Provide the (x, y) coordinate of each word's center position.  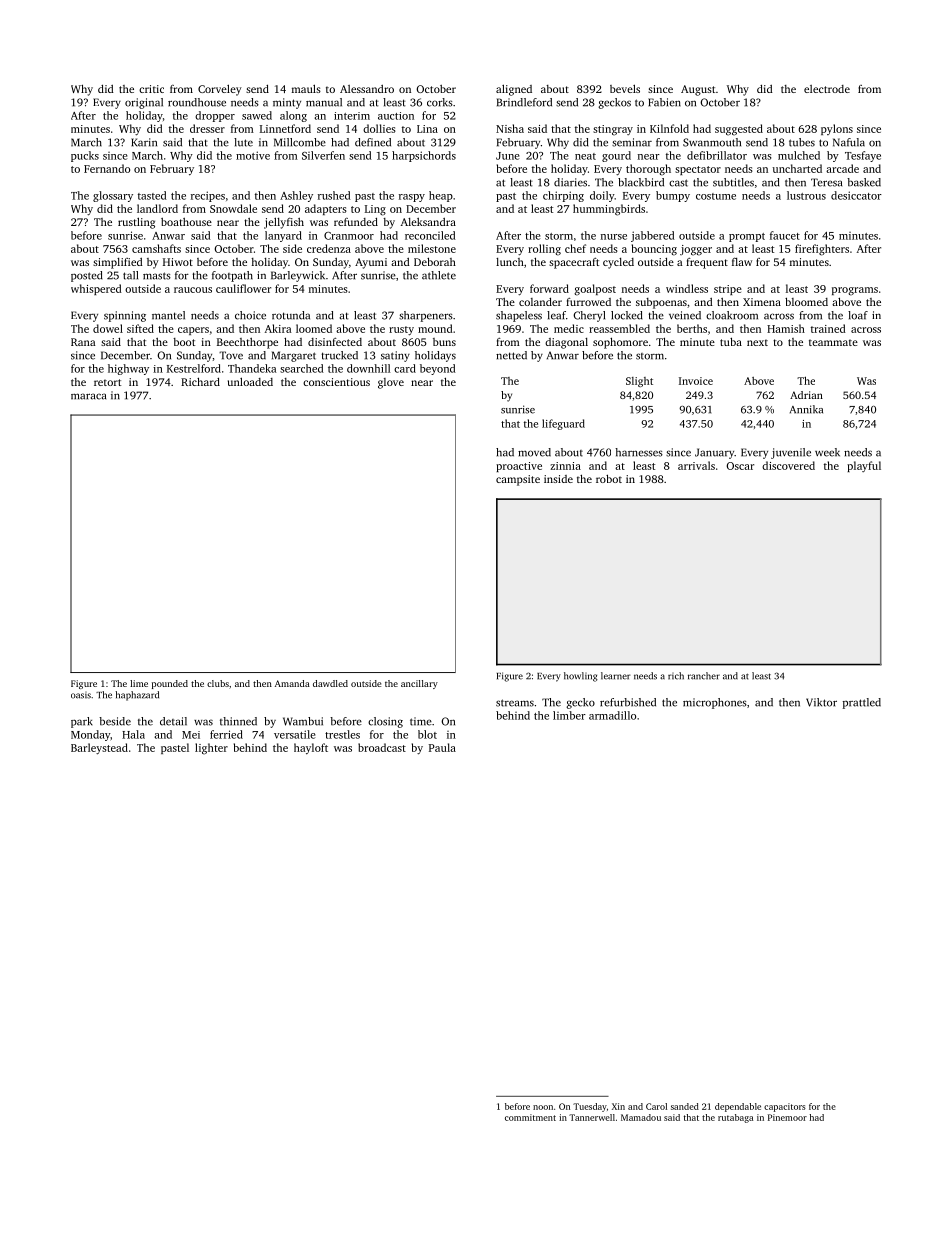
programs (855, 291)
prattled (862, 703)
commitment (530, 1117)
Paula (442, 747)
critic (151, 89)
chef (575, 248)
